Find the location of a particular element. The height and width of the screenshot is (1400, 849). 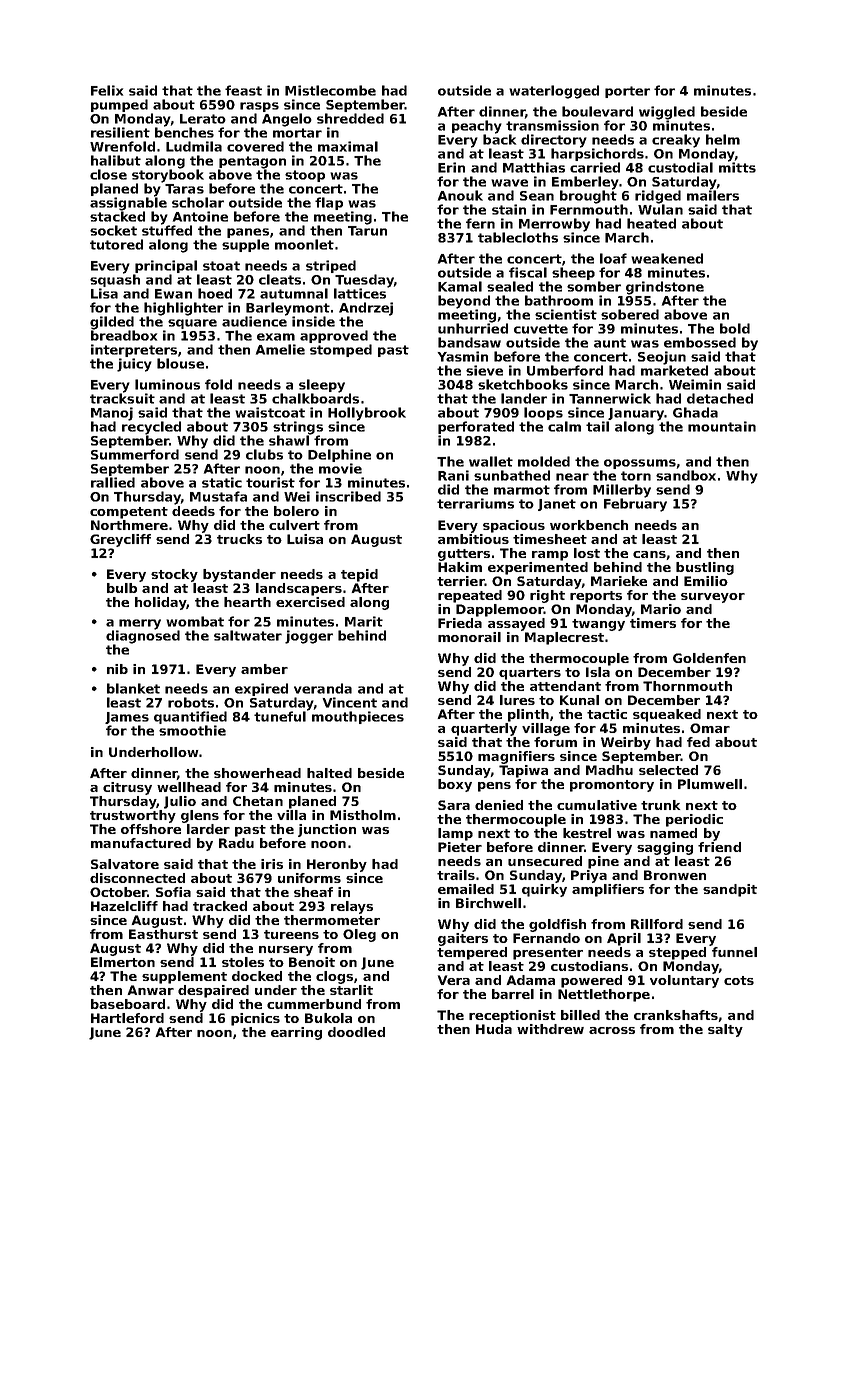

gutters is located at coordinates (464, 555).
